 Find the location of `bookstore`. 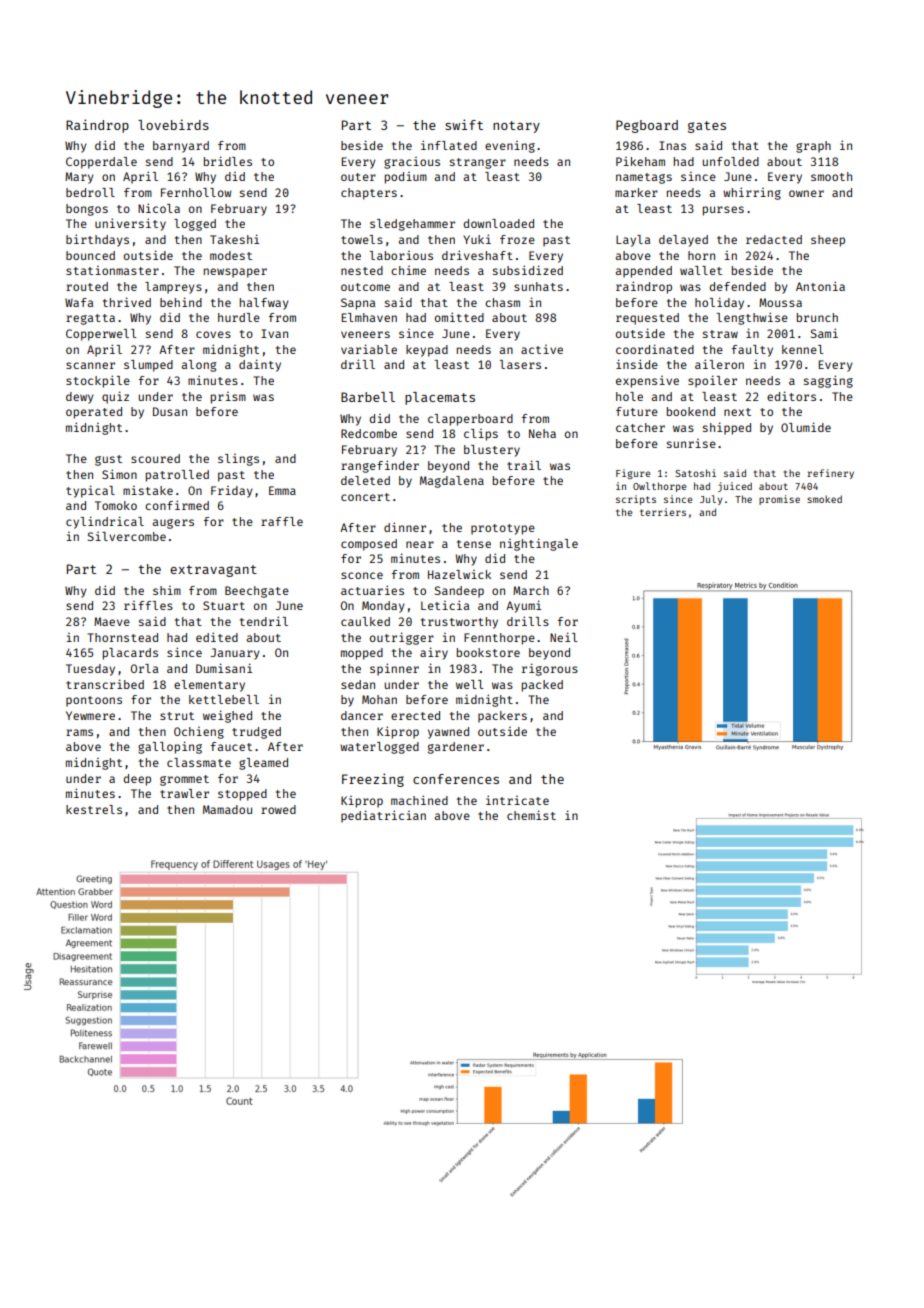

bookstore is located at coordinates (488, 652).
